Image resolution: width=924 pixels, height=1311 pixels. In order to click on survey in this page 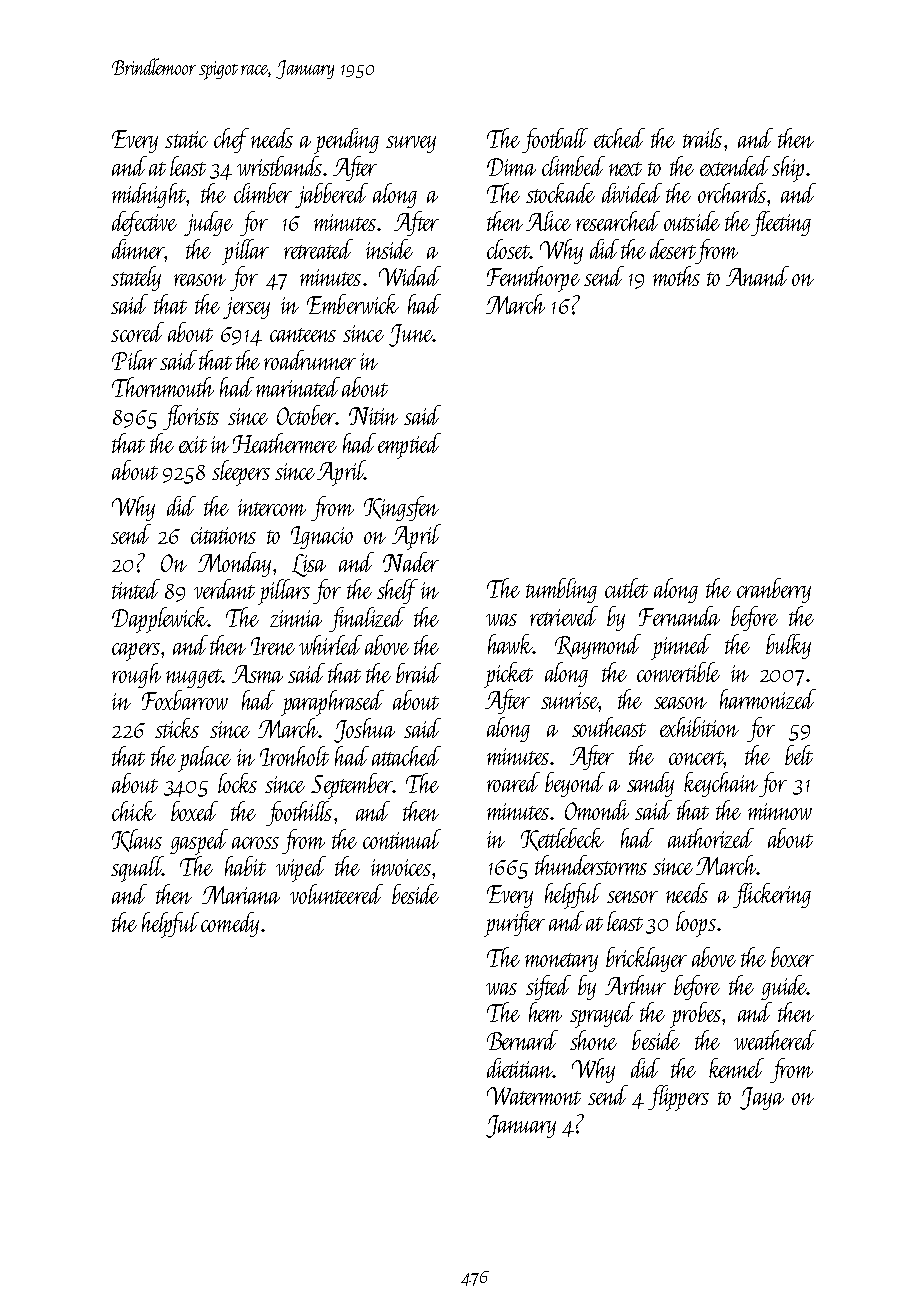, I will do `click(411, 144)`.
